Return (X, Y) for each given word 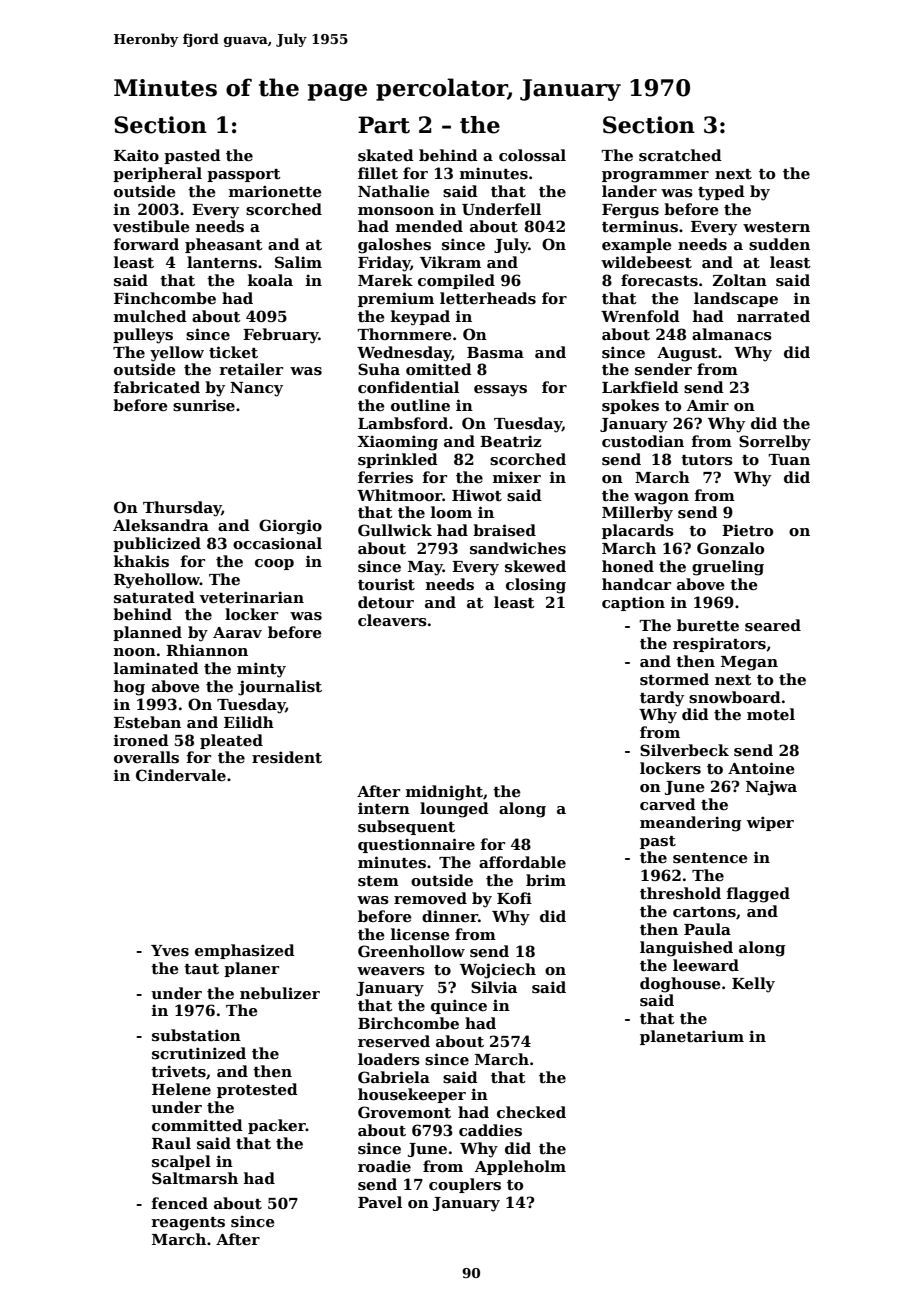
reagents (188, 1224)
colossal (532, 155)
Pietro (747, 530)
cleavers (392, 620)
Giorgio (290, 527)
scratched (680, 155)
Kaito (136, 155)
